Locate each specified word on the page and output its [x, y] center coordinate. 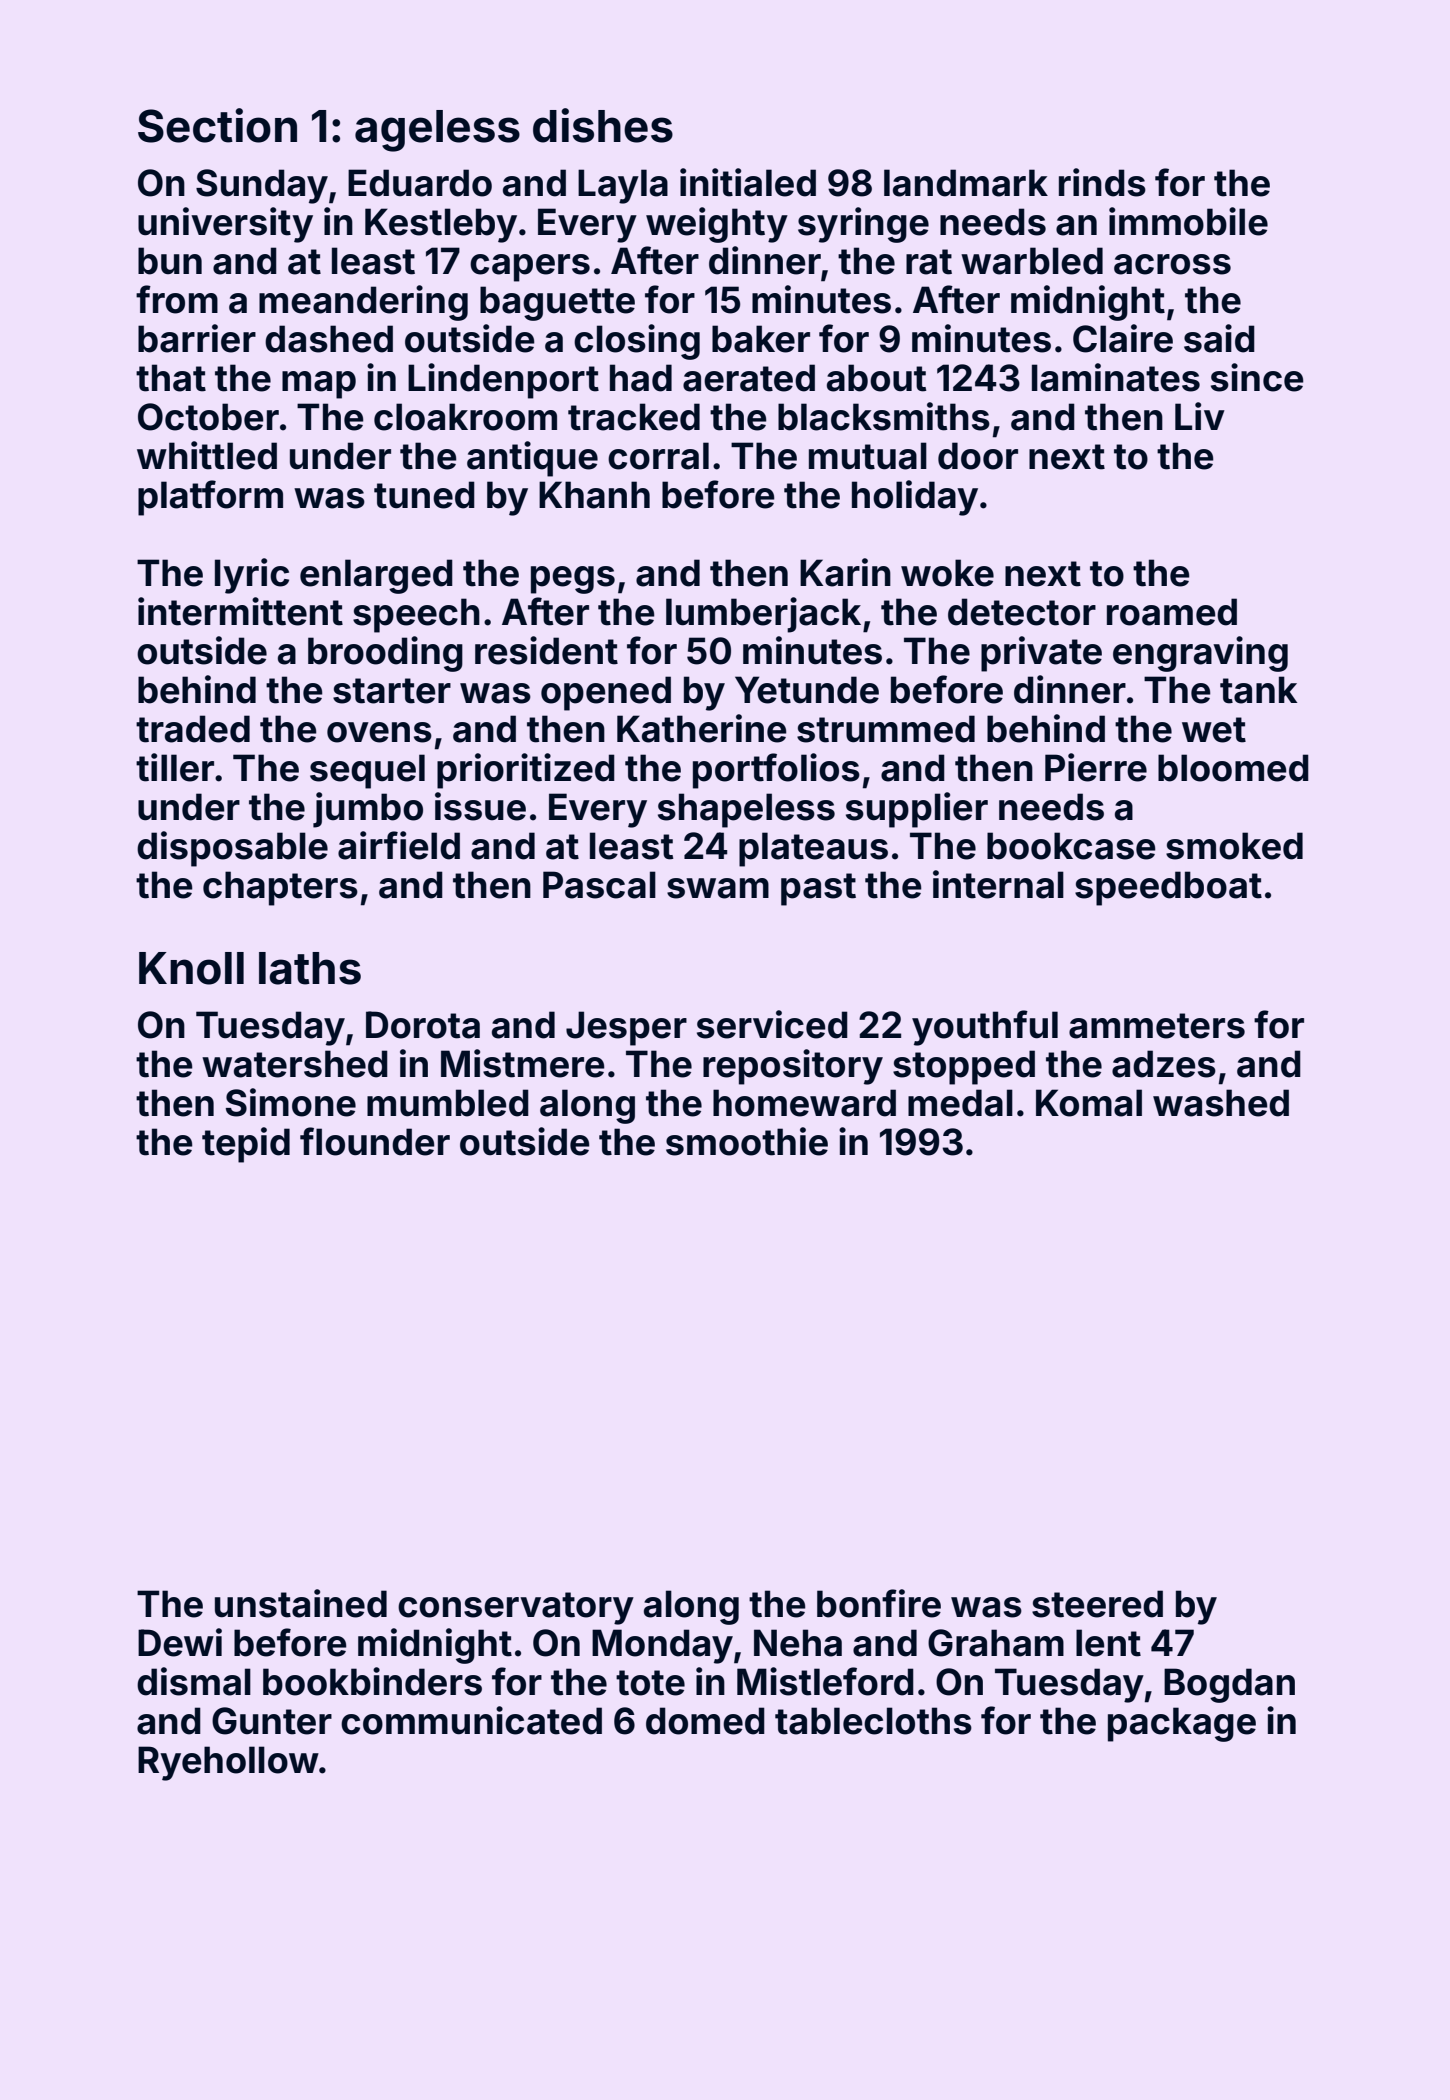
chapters [280, 888]
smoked [1234, 846]
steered [1097, 1604]
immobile [1188, 221]
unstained [301, 1603]
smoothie [747, 1141]
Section [217, 125]
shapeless [746, 810]
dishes [603, 125]
